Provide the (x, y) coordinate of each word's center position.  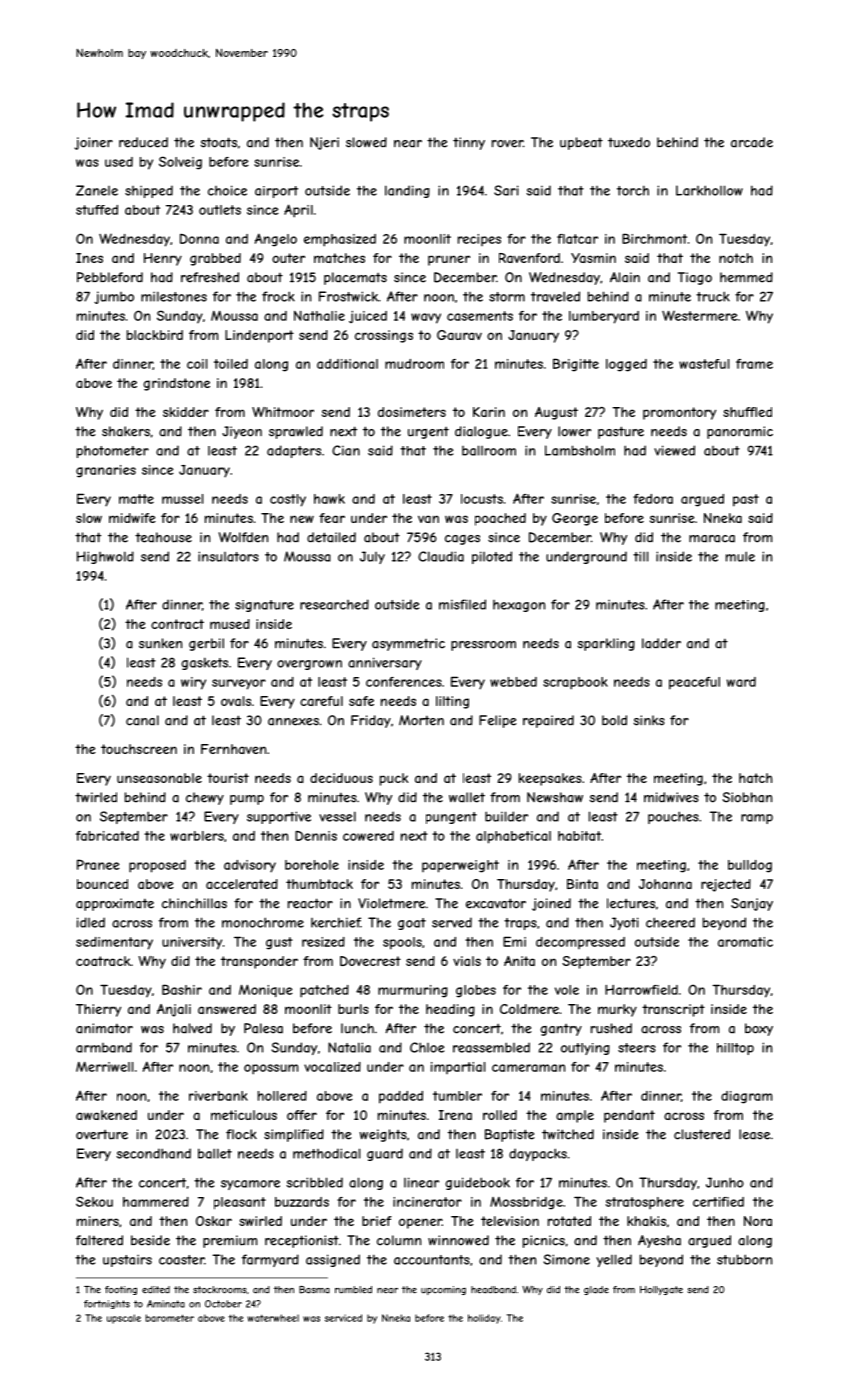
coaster (181, 1260)
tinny (469, 143)
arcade (752, 142)
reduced (143, 142)
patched (324, 991)
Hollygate (661, 1290)
